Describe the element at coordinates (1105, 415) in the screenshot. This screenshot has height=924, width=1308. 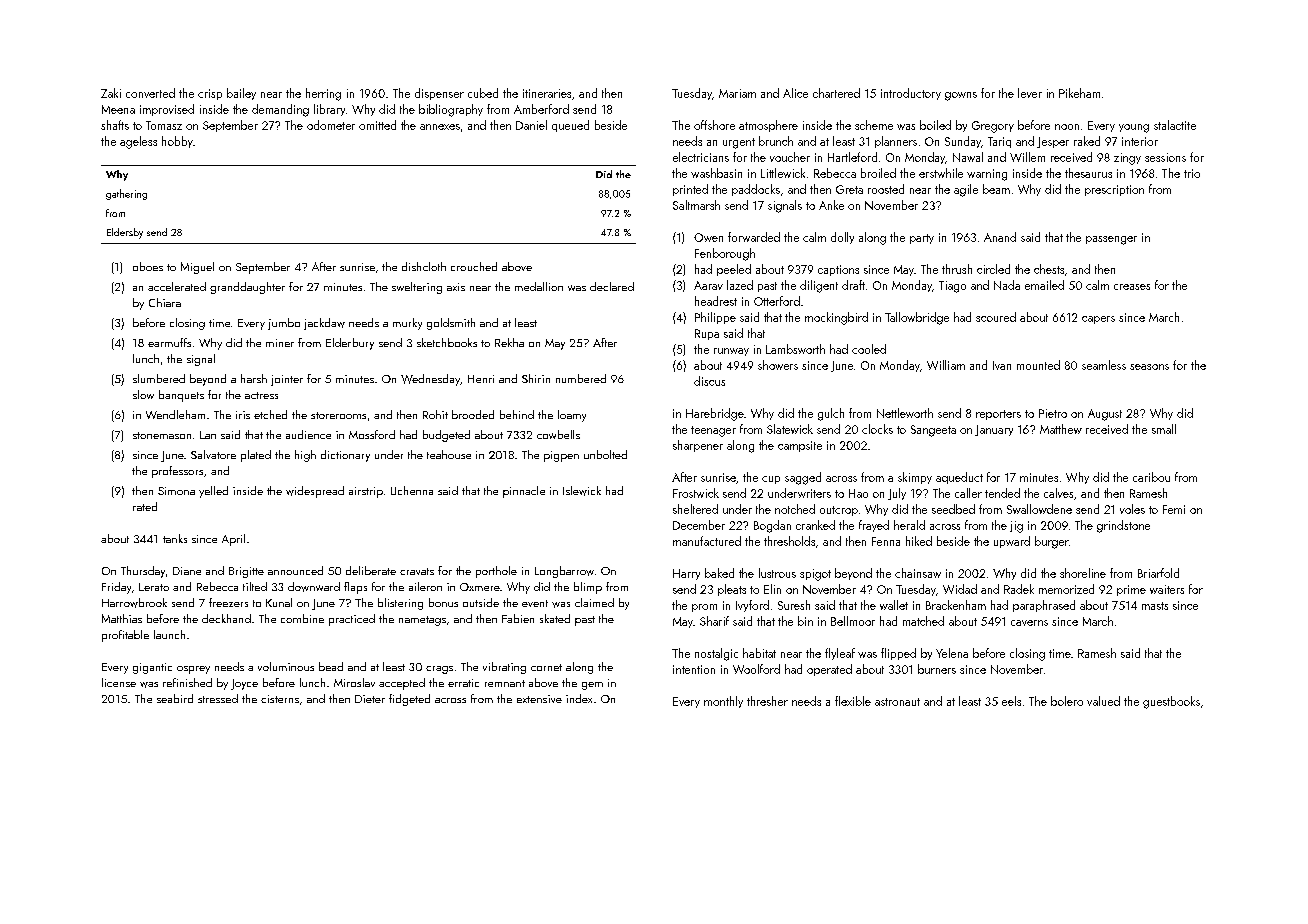
I see `August` at that location.
